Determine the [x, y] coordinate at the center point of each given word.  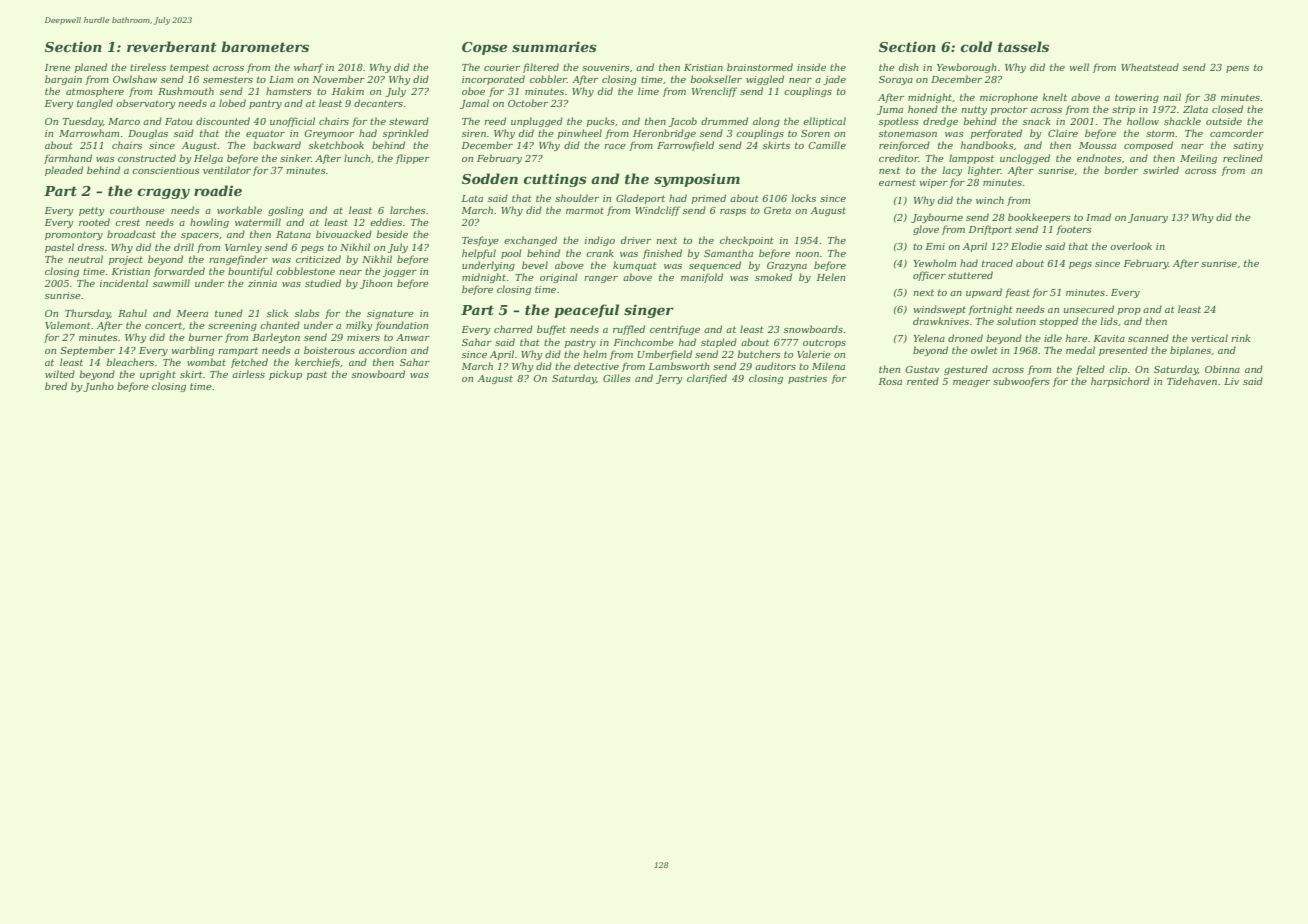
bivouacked [344, 234]
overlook [1131, 246]
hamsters [289, 91]
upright [158, 375]
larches [408, 210]
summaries [554, 46]
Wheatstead [1150, 67]
